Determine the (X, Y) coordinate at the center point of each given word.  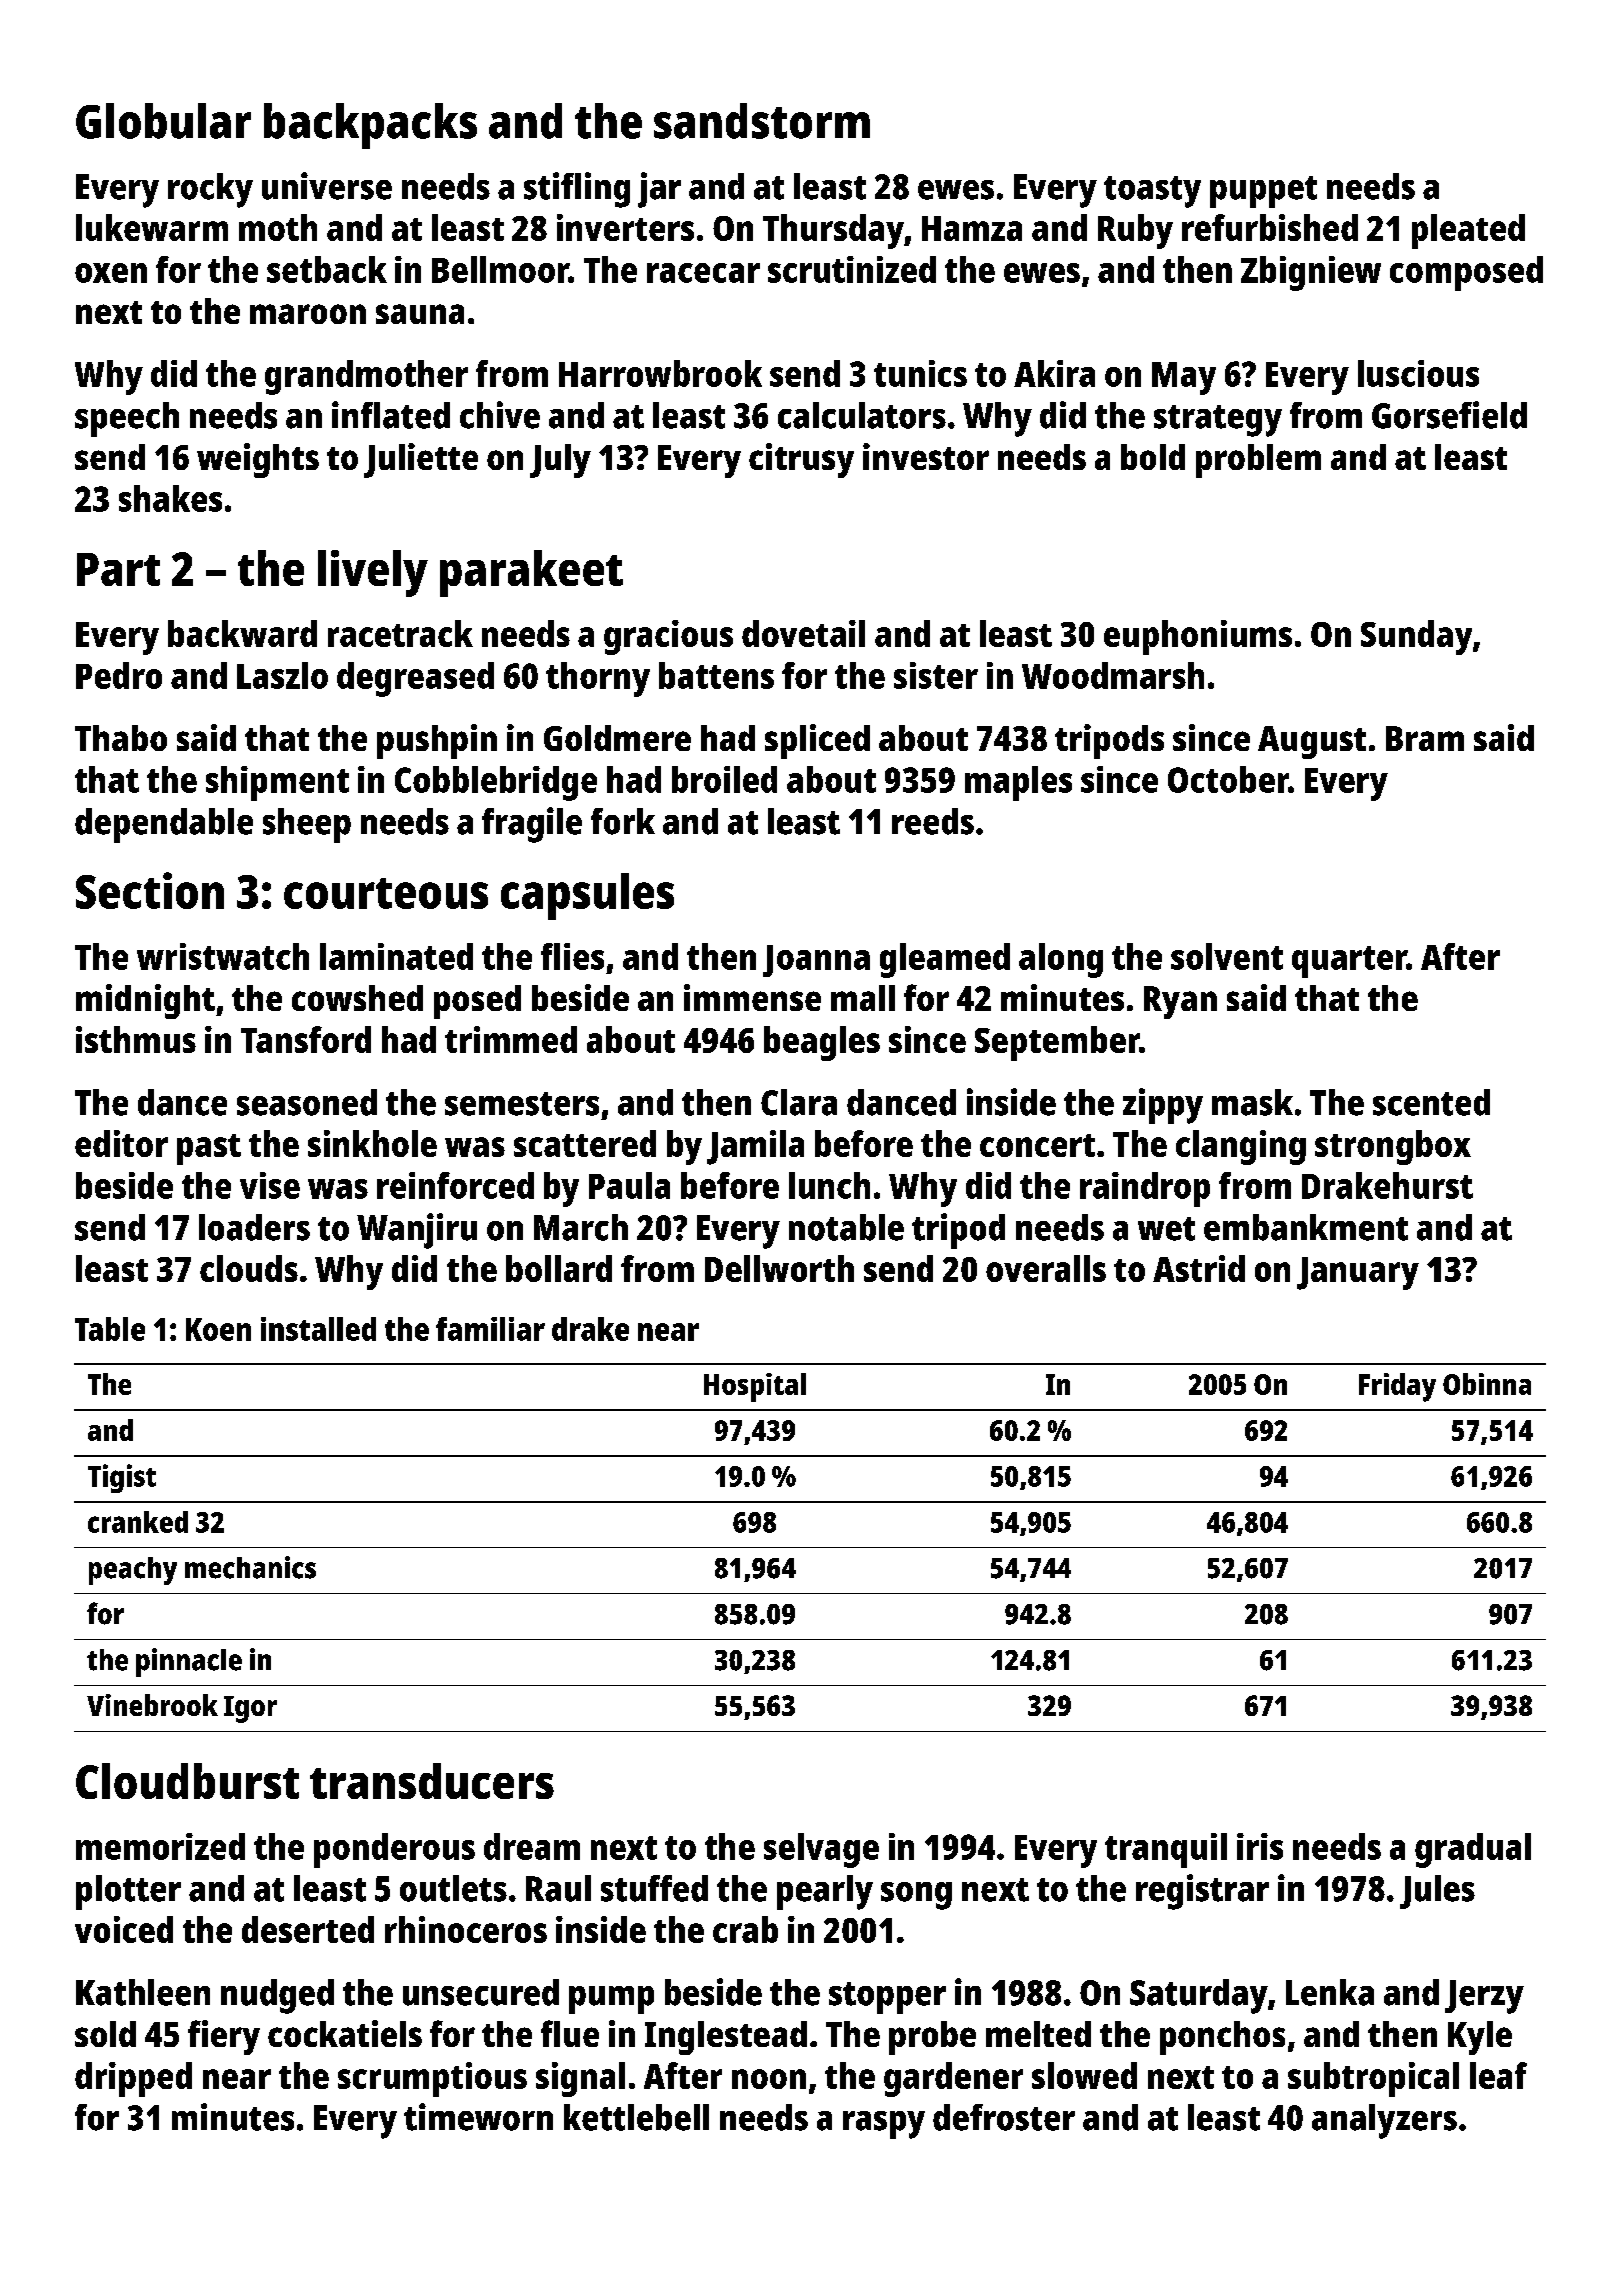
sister (936, 675)
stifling (577, 190)
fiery (224, 2037)
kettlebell (636, 2117)
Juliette (421, 460)
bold (1153, 457)
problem (1258, 461)
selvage (821, 1850)
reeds (933, 821)
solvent (1227, 956)
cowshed (357, 998)
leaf (1498, 2075)
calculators (862, 415)
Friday (1397, 1387)
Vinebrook (152, 1705)
